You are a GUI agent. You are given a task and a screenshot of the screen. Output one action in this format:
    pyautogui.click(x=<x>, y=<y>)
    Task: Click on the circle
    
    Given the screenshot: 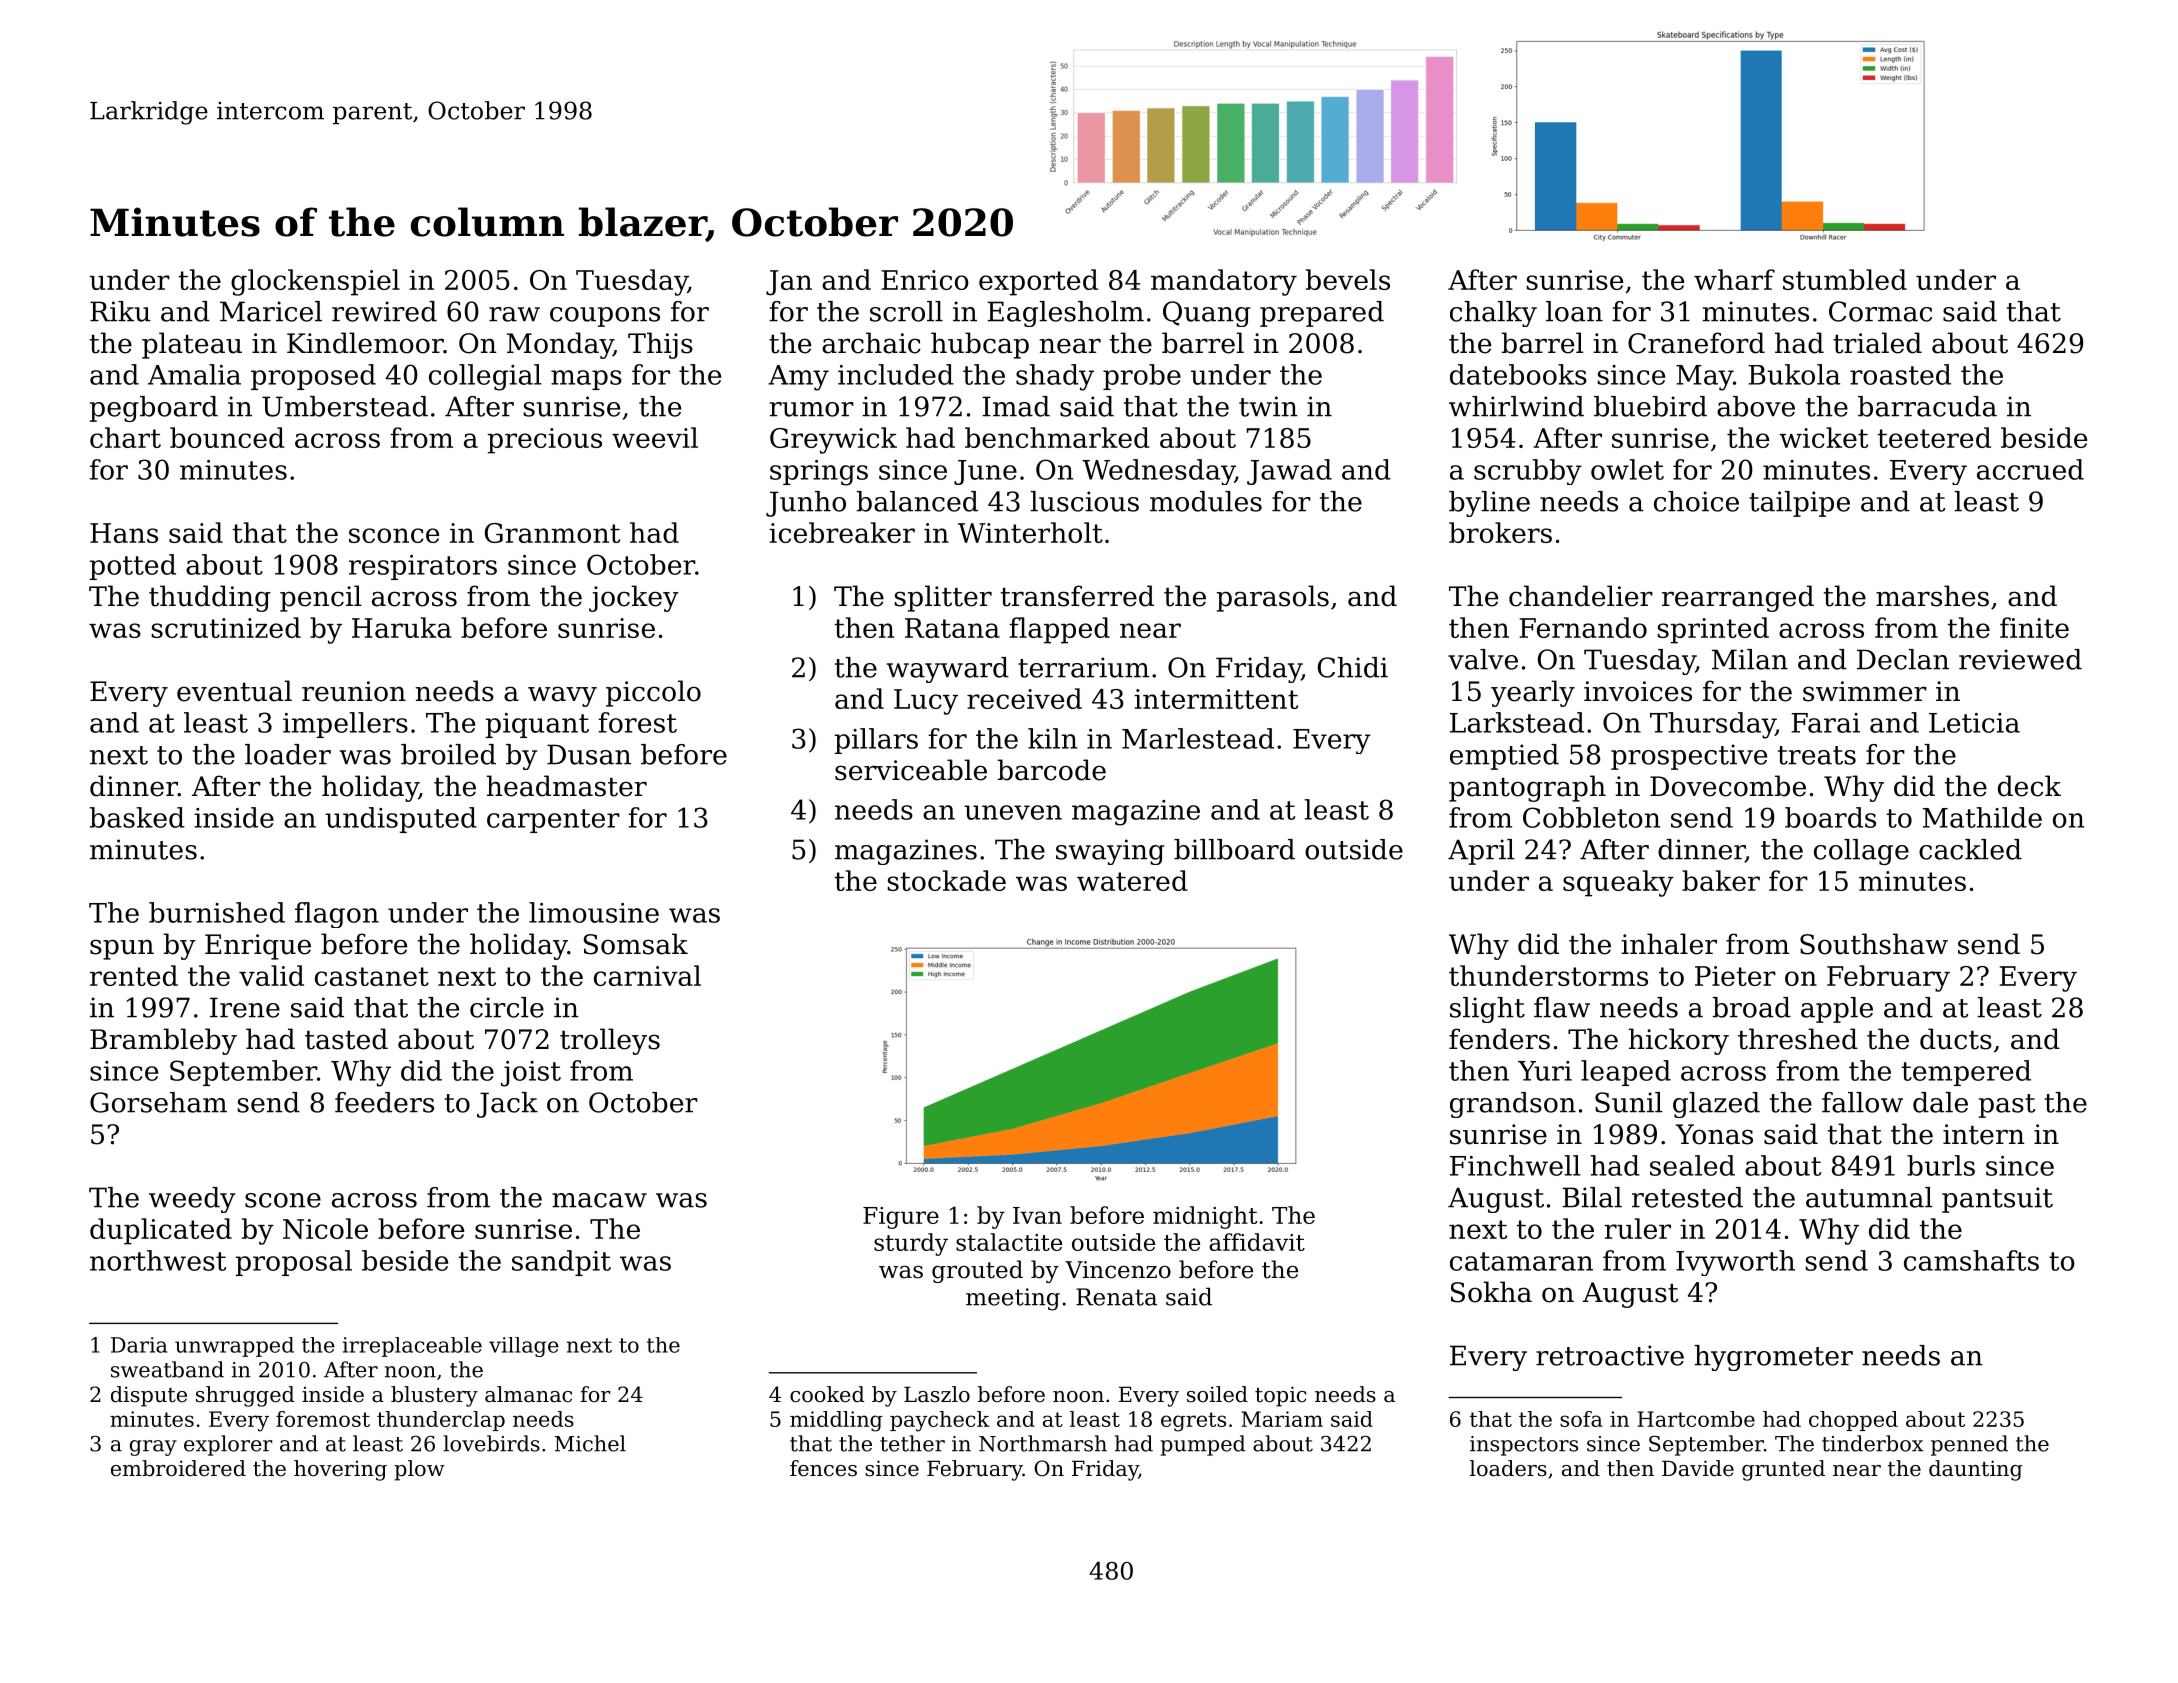 What is the action you would take?
    pyautogui.click(x=507, y=1007)
